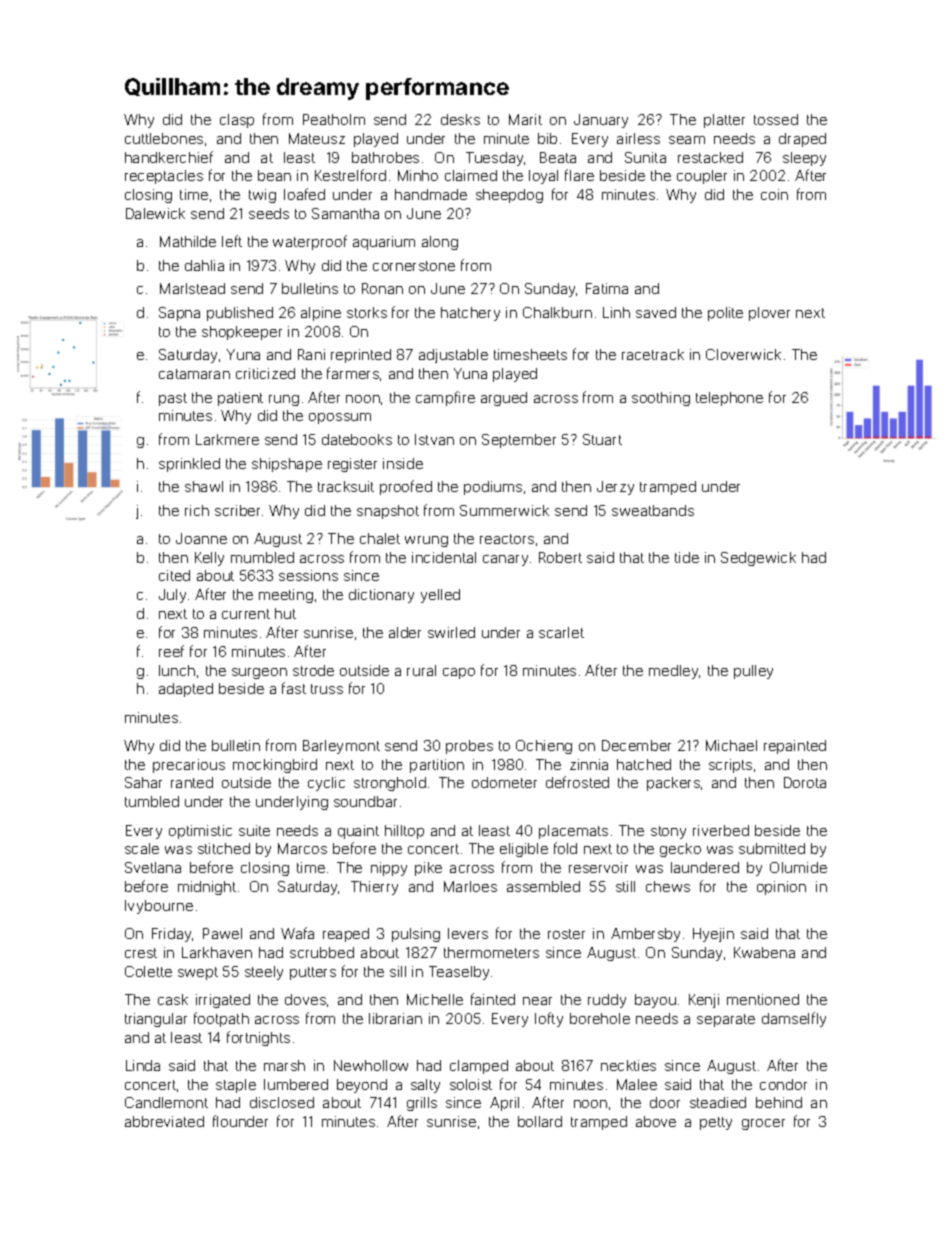 Image resolution: width=952 pixels, height=1233 pixels. Describe the element at coordinates (504, 782) in the document. I see `odometer` at that location.
